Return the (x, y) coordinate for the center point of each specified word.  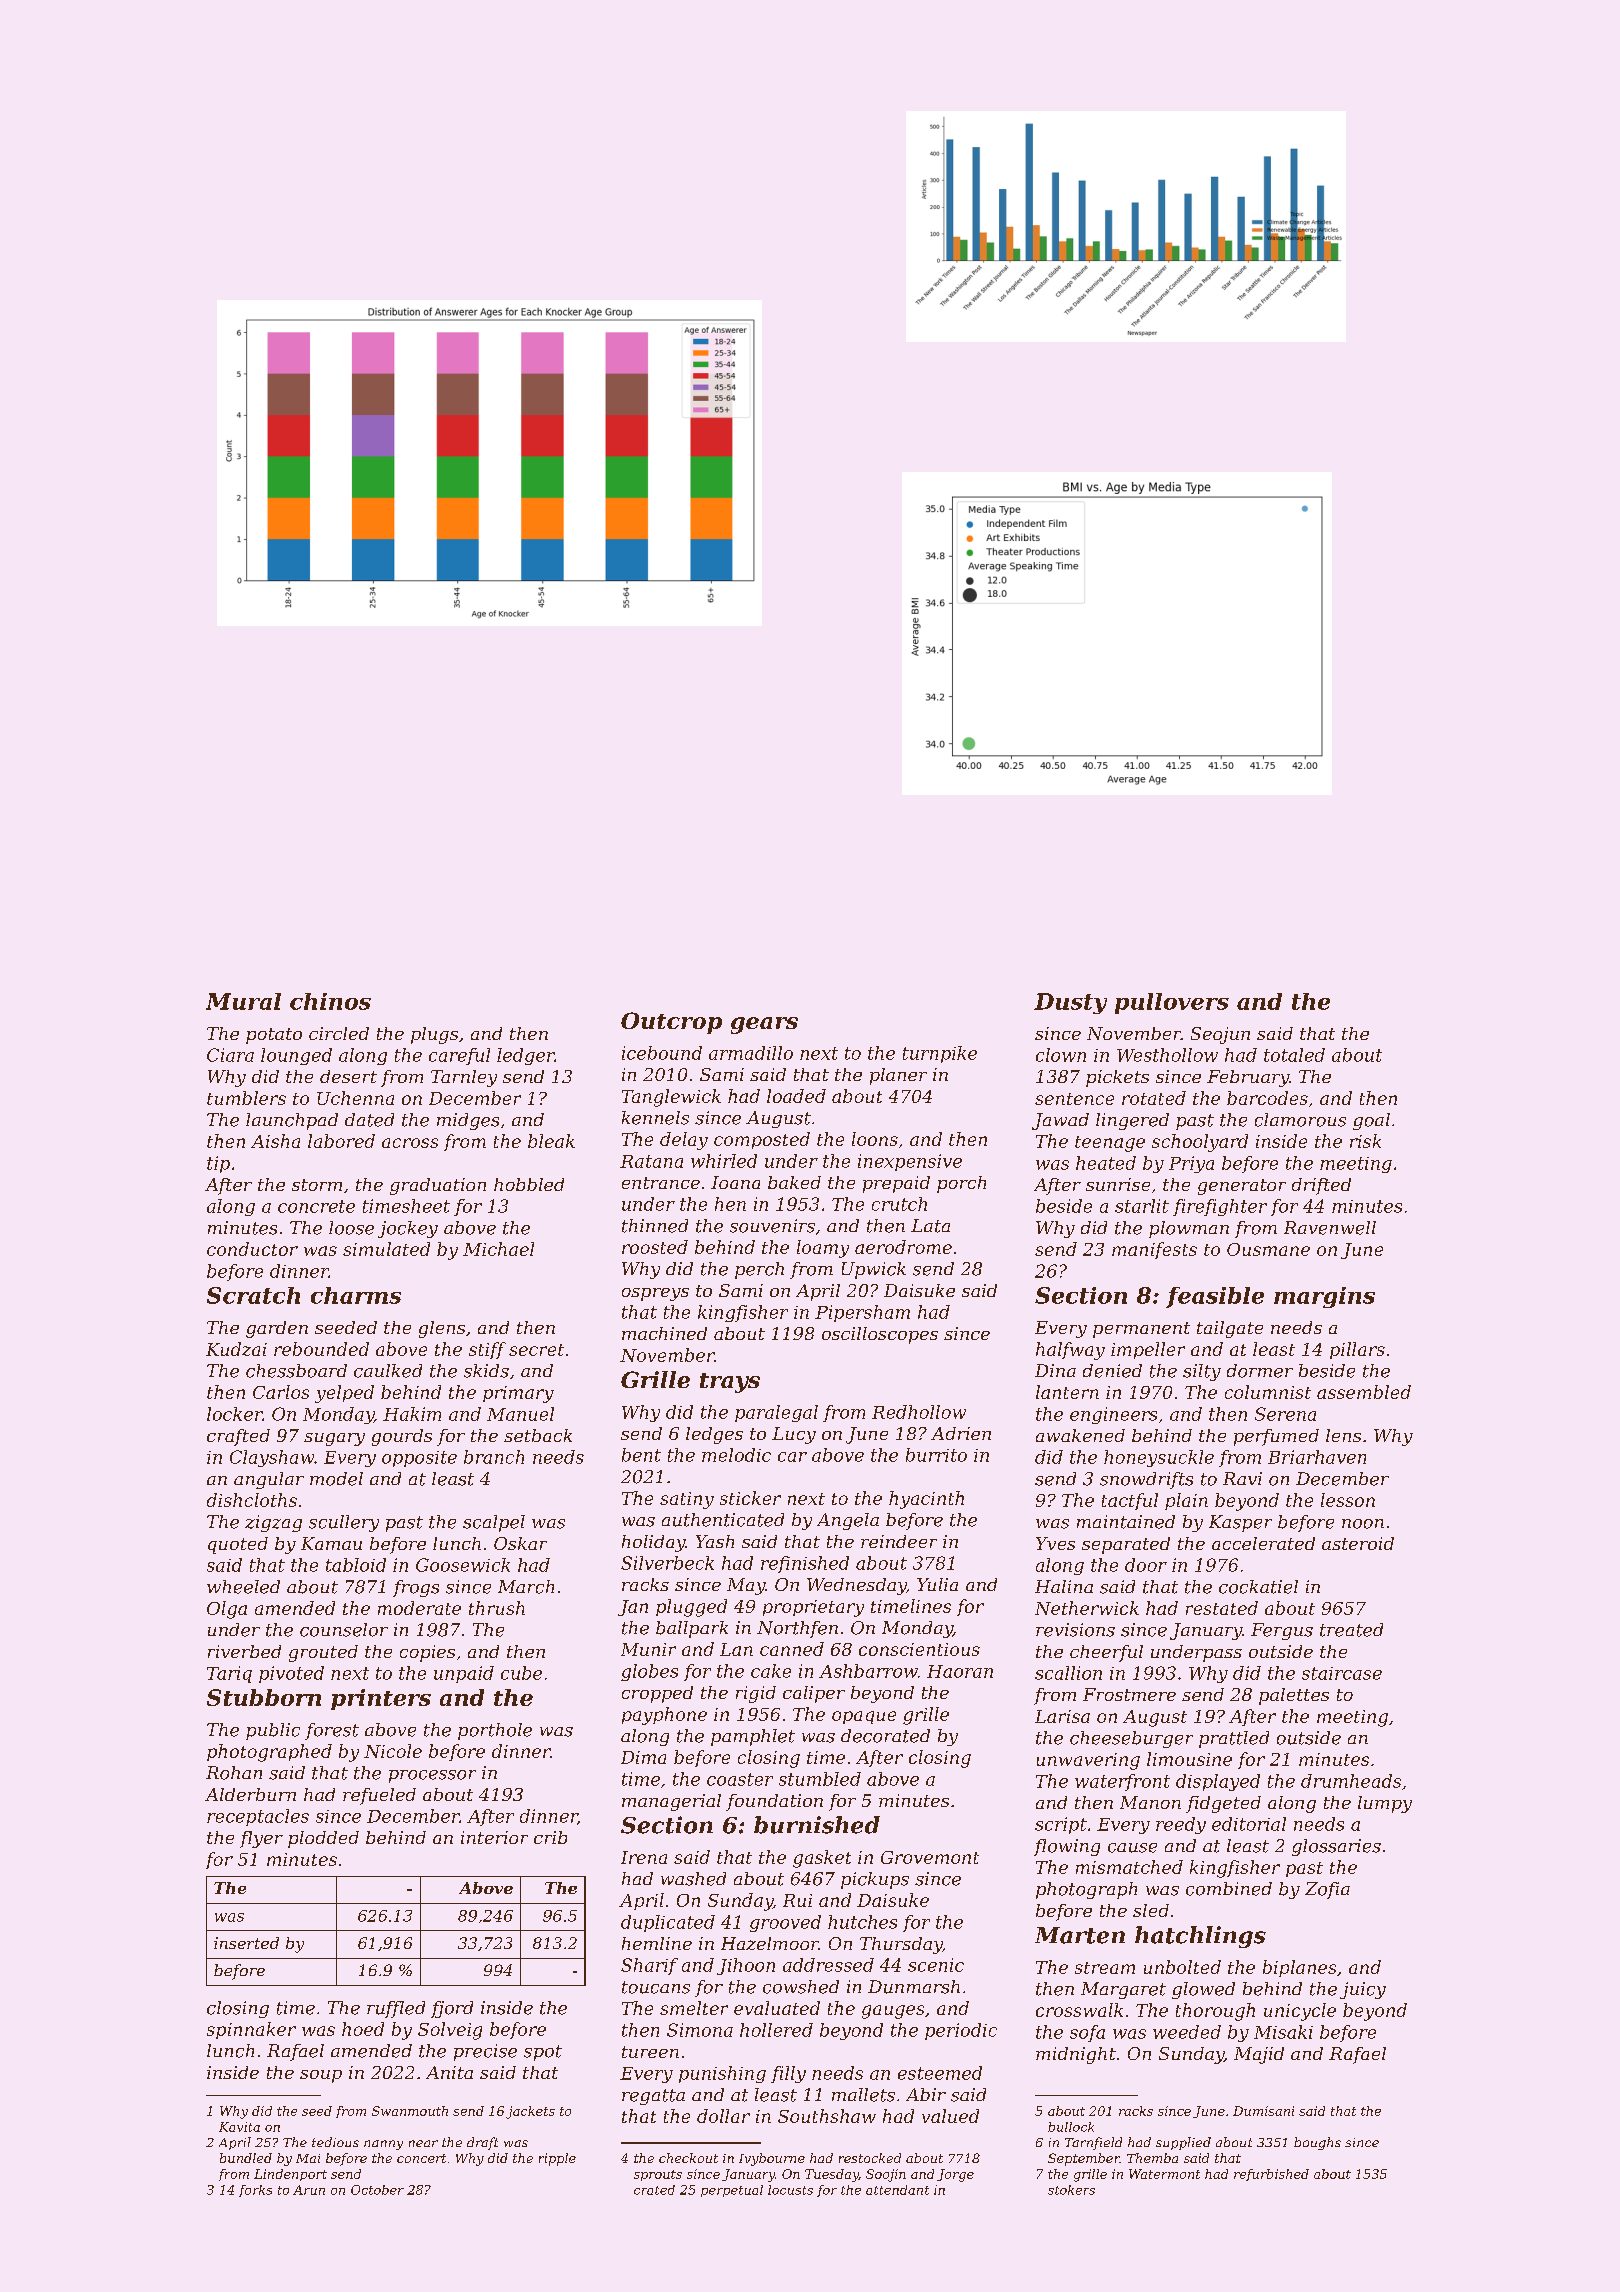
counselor (344, 1630)
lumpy (1385, 1804)
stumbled (820, 1779)
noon (1363, 1524)
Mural (243, 1001)
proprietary (813, 1608)
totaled (1294, 1055)
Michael (498, 1249)
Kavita (239, 2127)
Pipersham (862, 1313)
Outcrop (671, 1023)
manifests (1154, 1250)
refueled (379, 1796)
